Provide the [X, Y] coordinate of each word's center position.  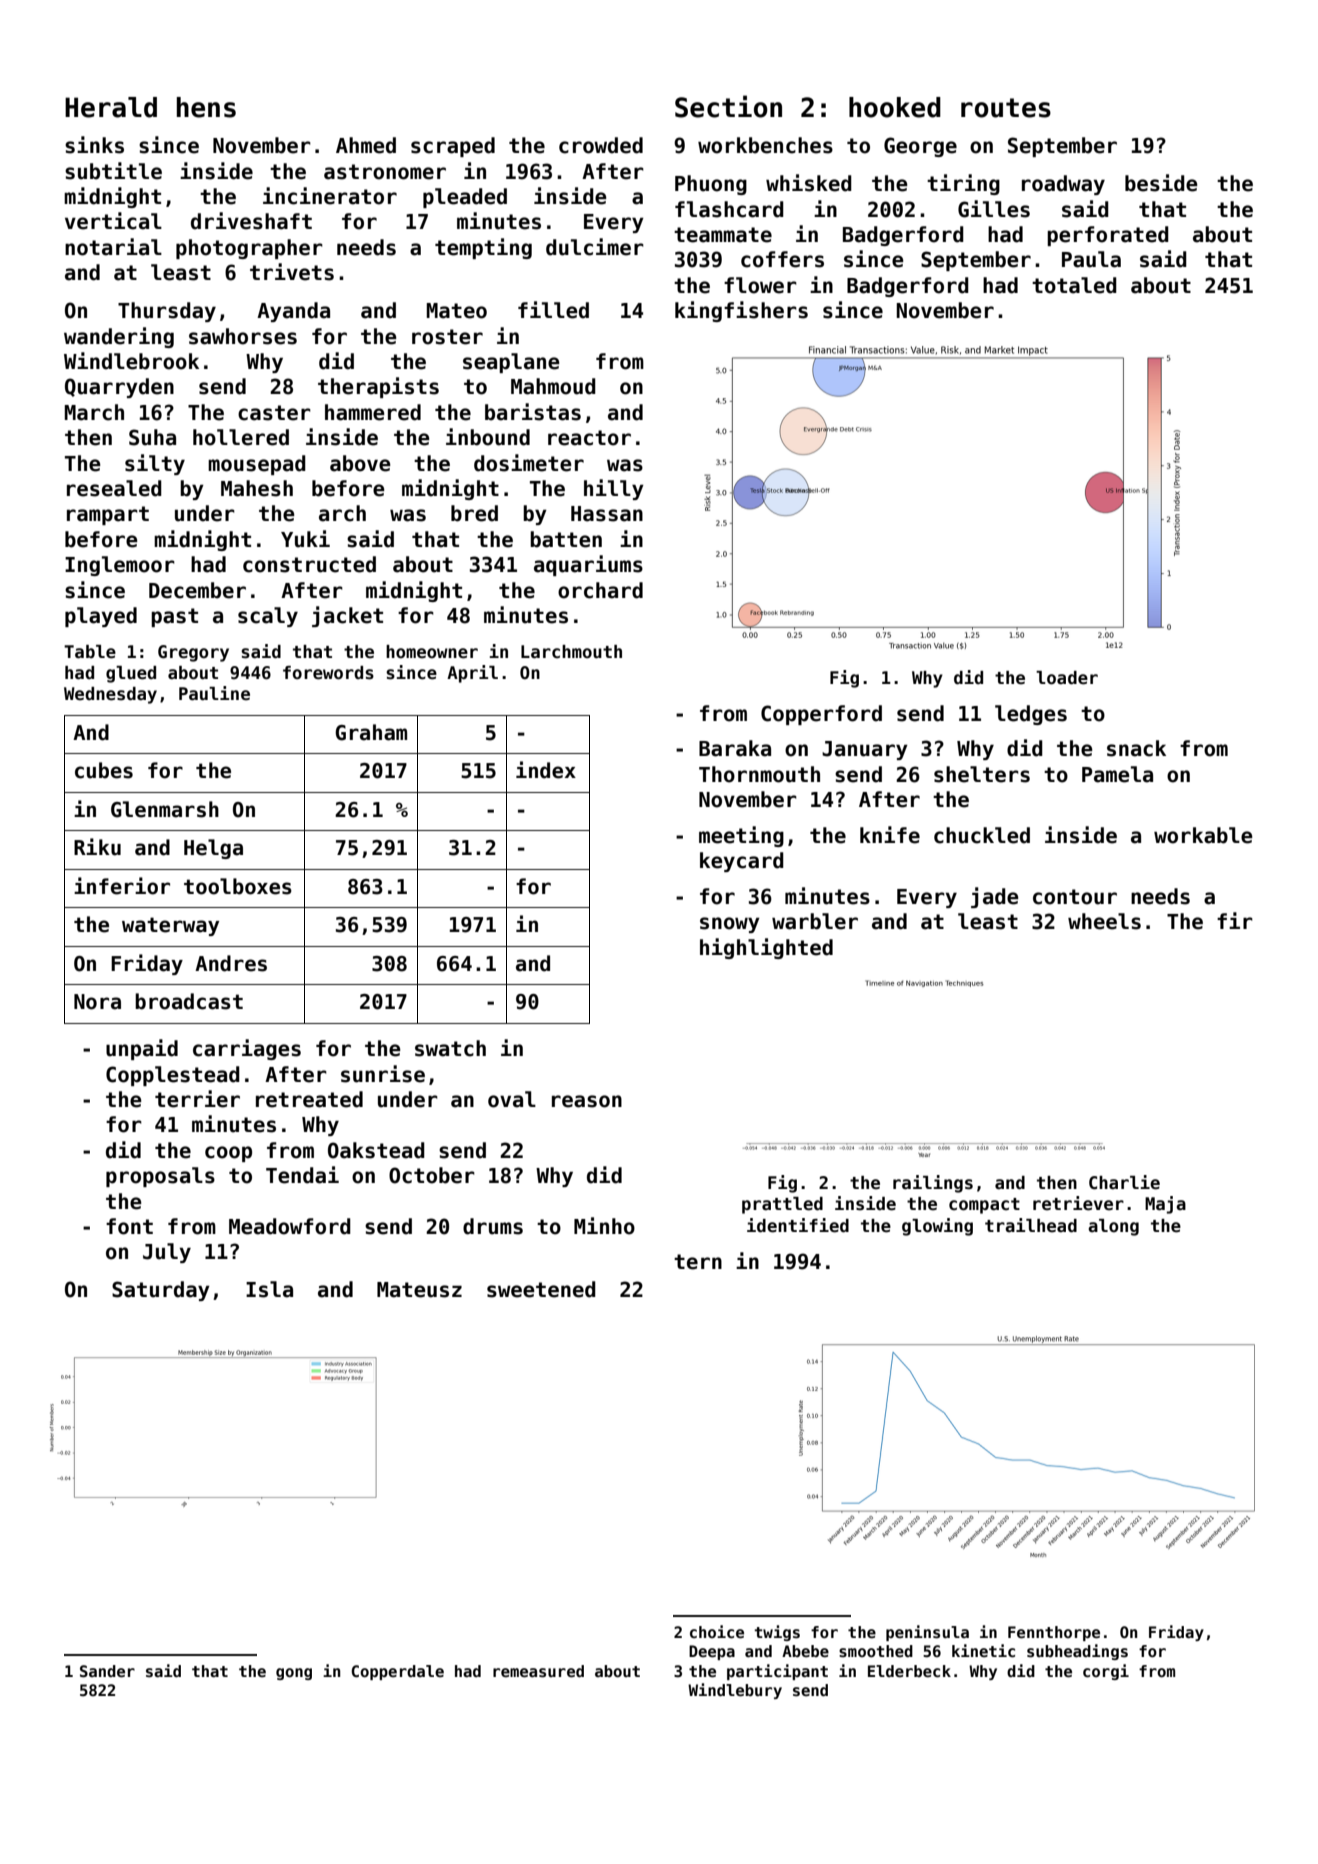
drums [493, 1226]
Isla [269, 1289]
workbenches [765, 145]
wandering [119, 337]
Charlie [1124, 1182]
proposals [160, 1177]
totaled [1074, 285]
